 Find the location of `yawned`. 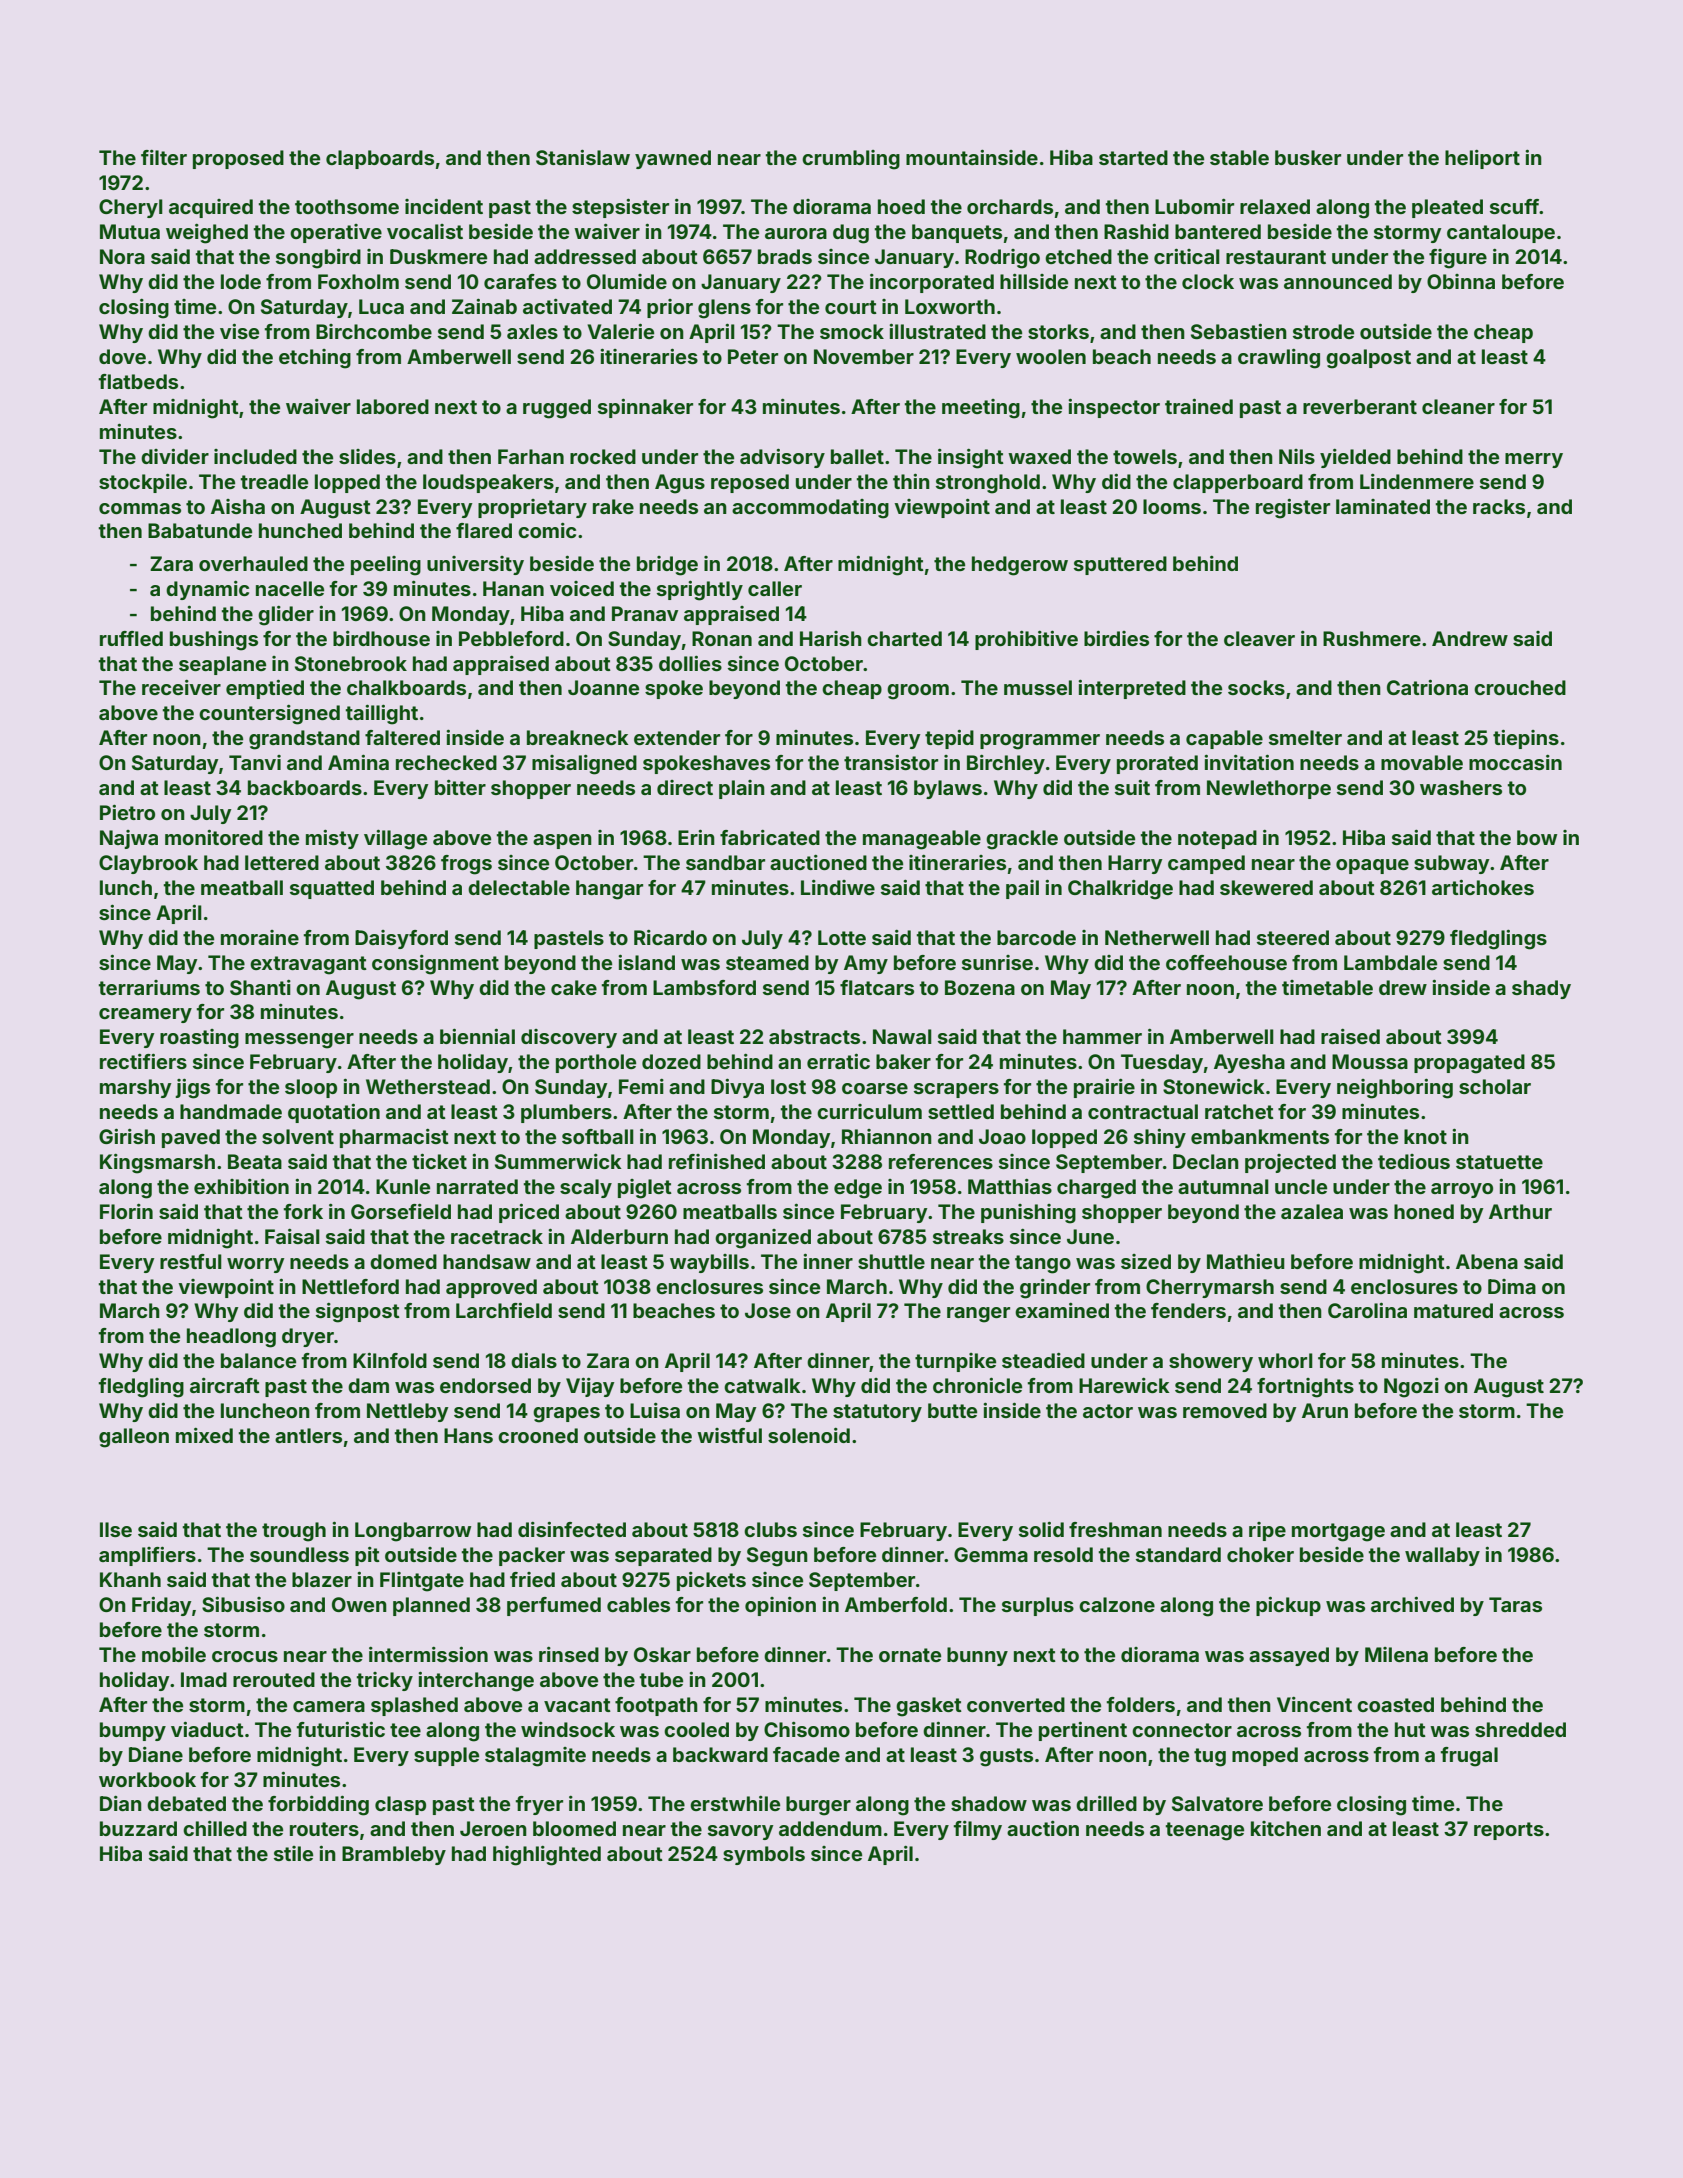

yawned is located at coordinates (673, 159).
